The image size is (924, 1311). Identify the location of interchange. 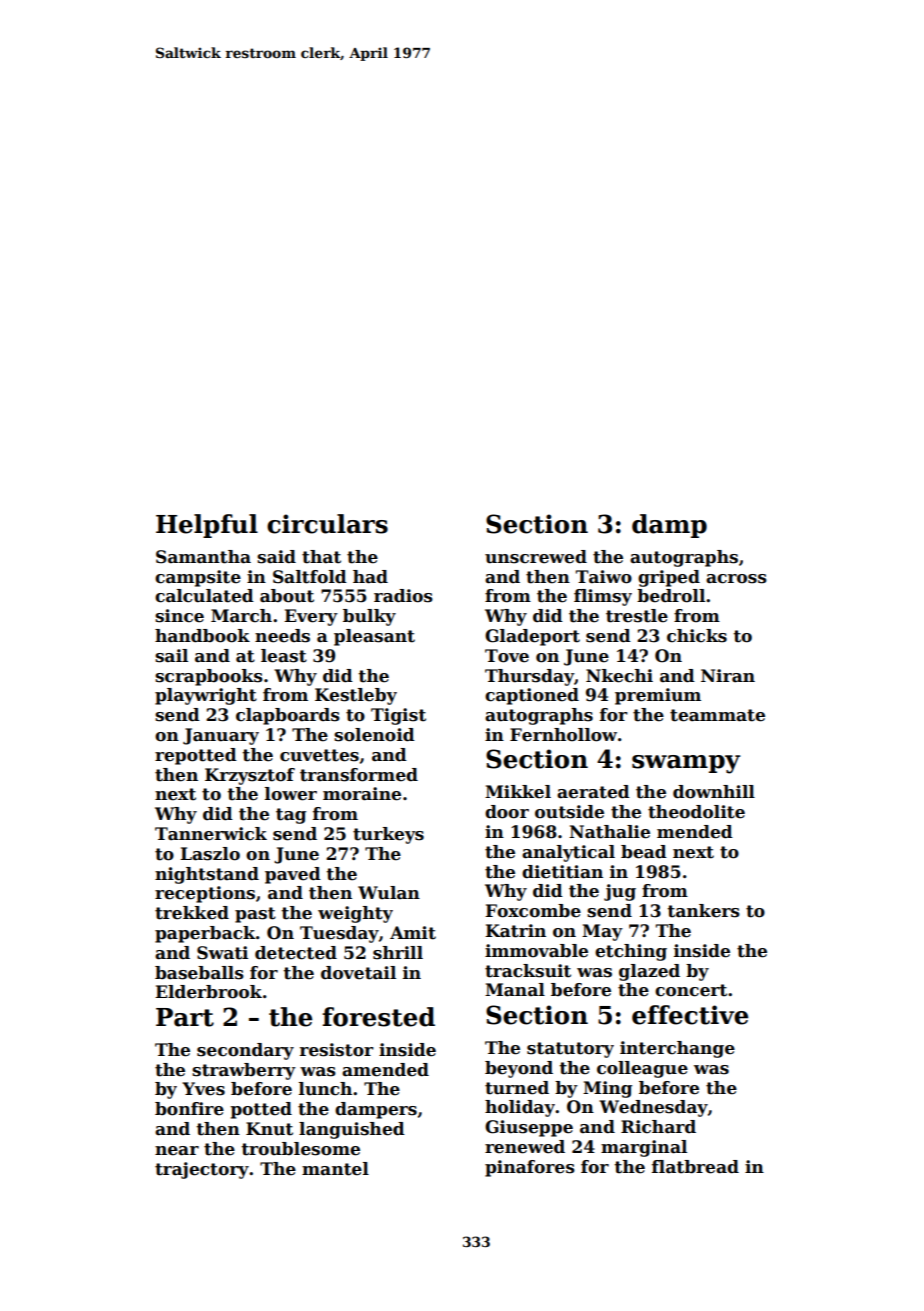
(677, 1049).
